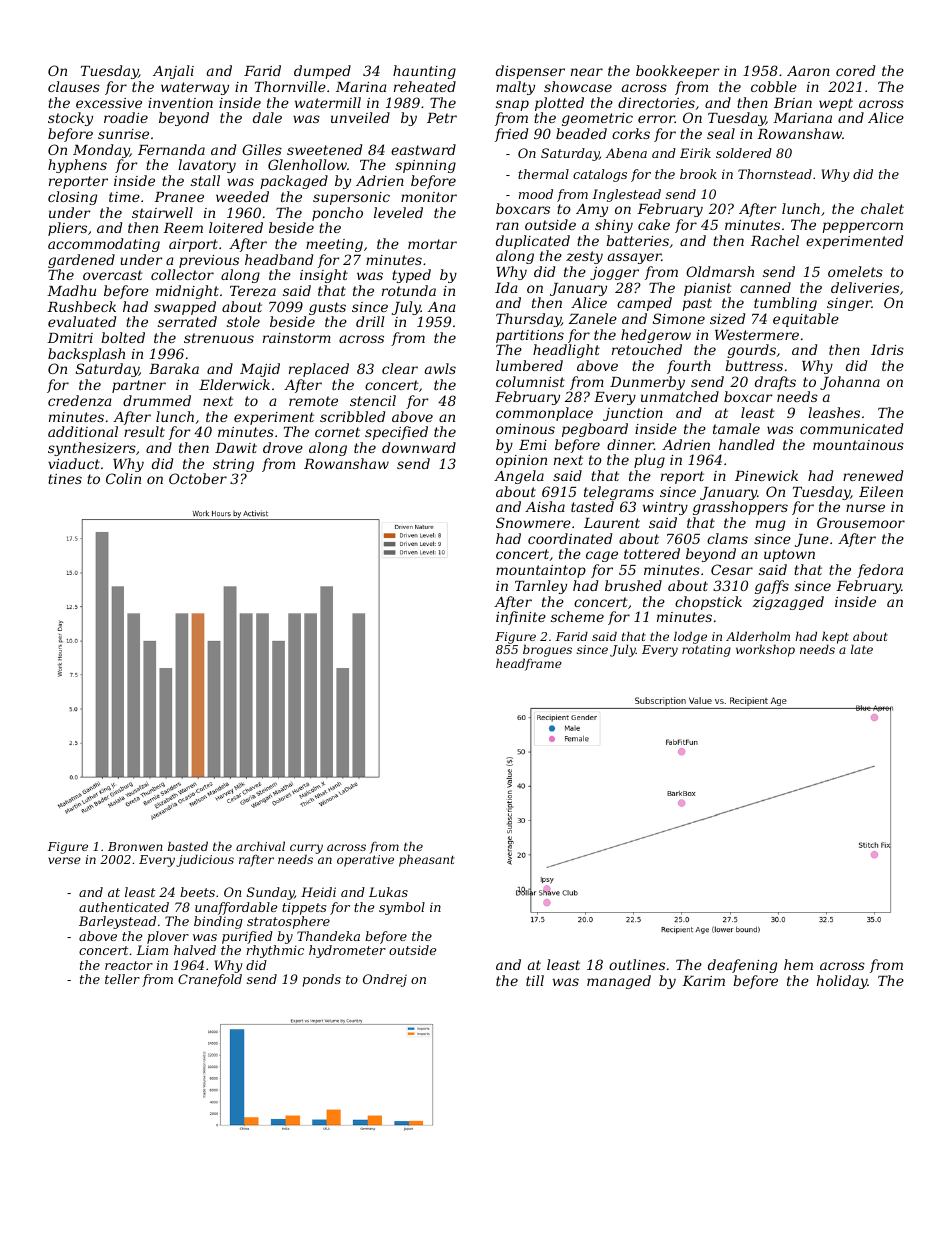 This document has width=952, height=1233. I want to click on teller, so click(122, 979).
